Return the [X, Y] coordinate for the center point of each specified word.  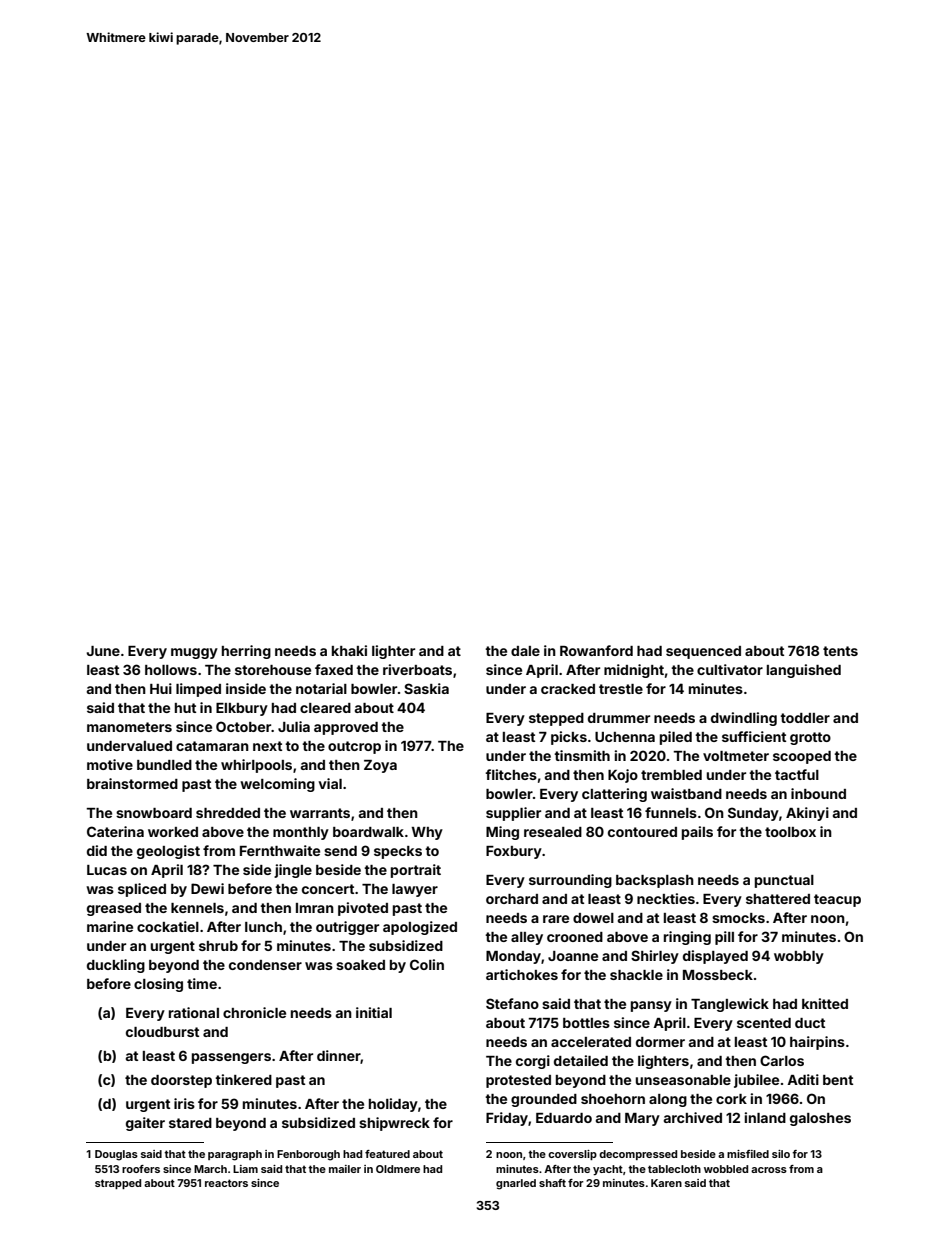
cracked [568, 689]
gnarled [516, 1184]
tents [840, 651]
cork [731, 1099]
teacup [837, 900]
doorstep [181, 1081]
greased [114, 909]
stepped [556, 719]
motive [110, 764]
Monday [513, 957]
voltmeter [736, 756]
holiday [393, 1105]
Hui [161, 688]
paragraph [235, 1155]
